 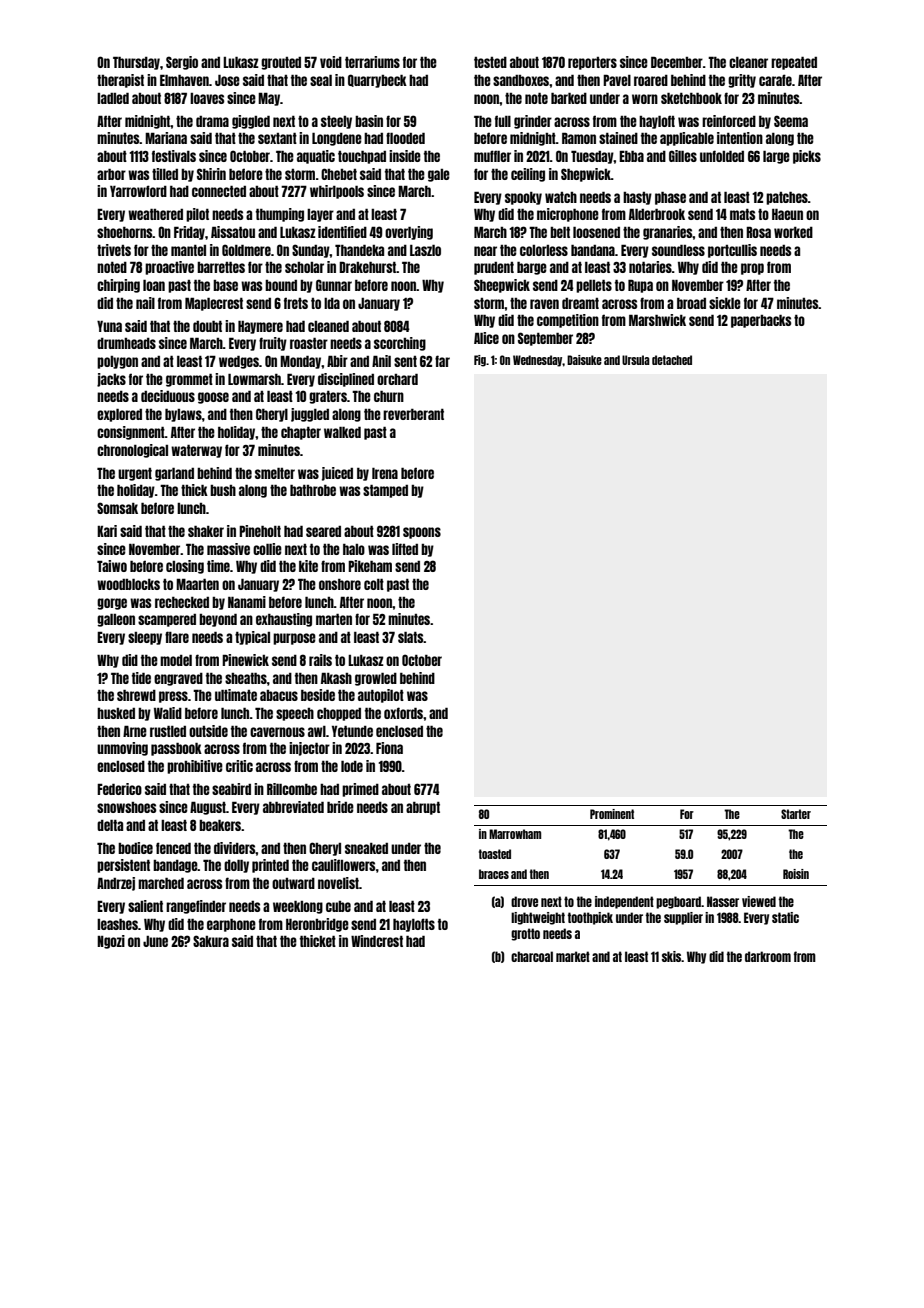 I want to click on Sakura, so click(x=211, y=941).
